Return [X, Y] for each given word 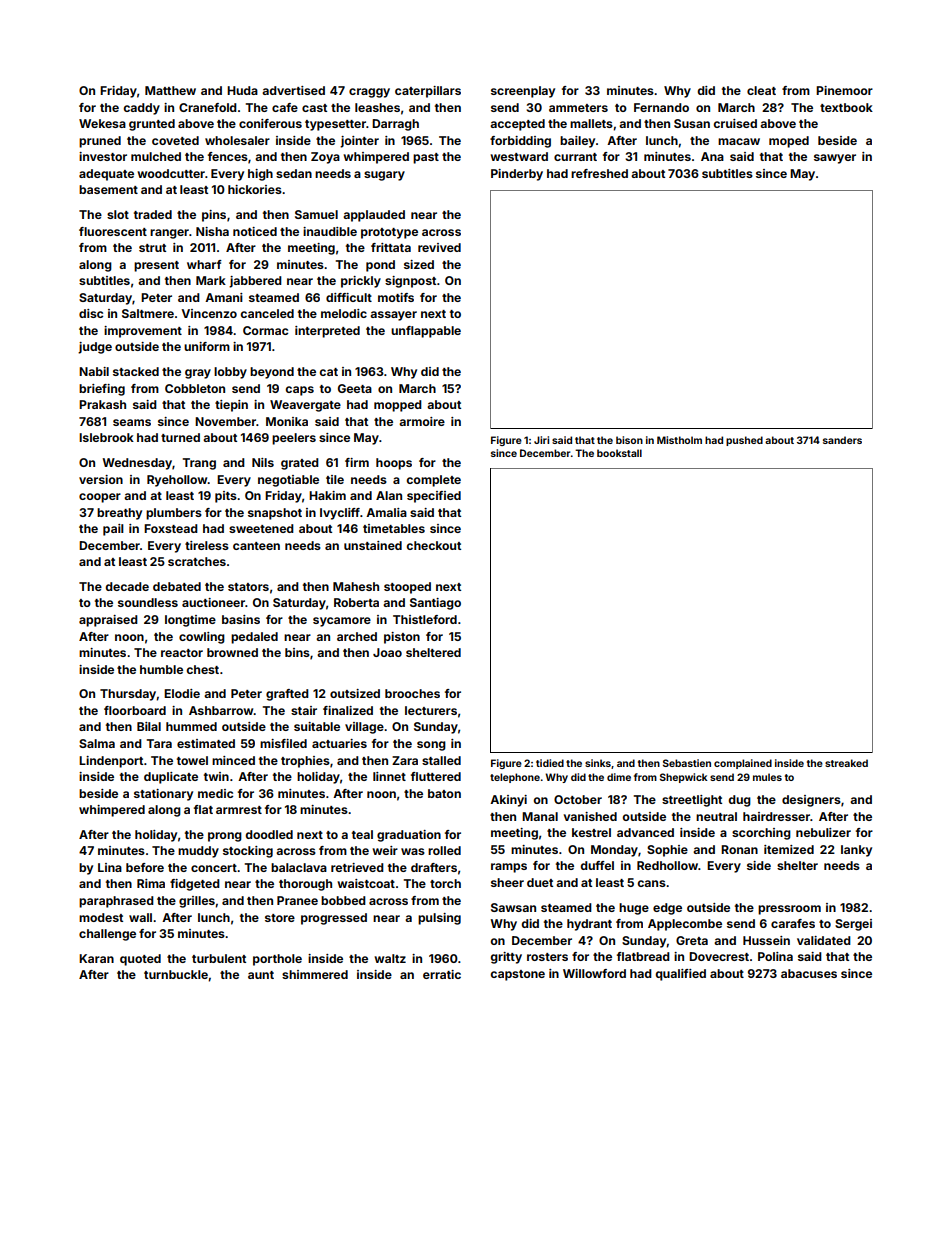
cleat [761, 90]
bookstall [619, 453]
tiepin [231, 406]
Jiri [541, 440]
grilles [197, 902]
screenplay [523, 92]
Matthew [170, 90]
